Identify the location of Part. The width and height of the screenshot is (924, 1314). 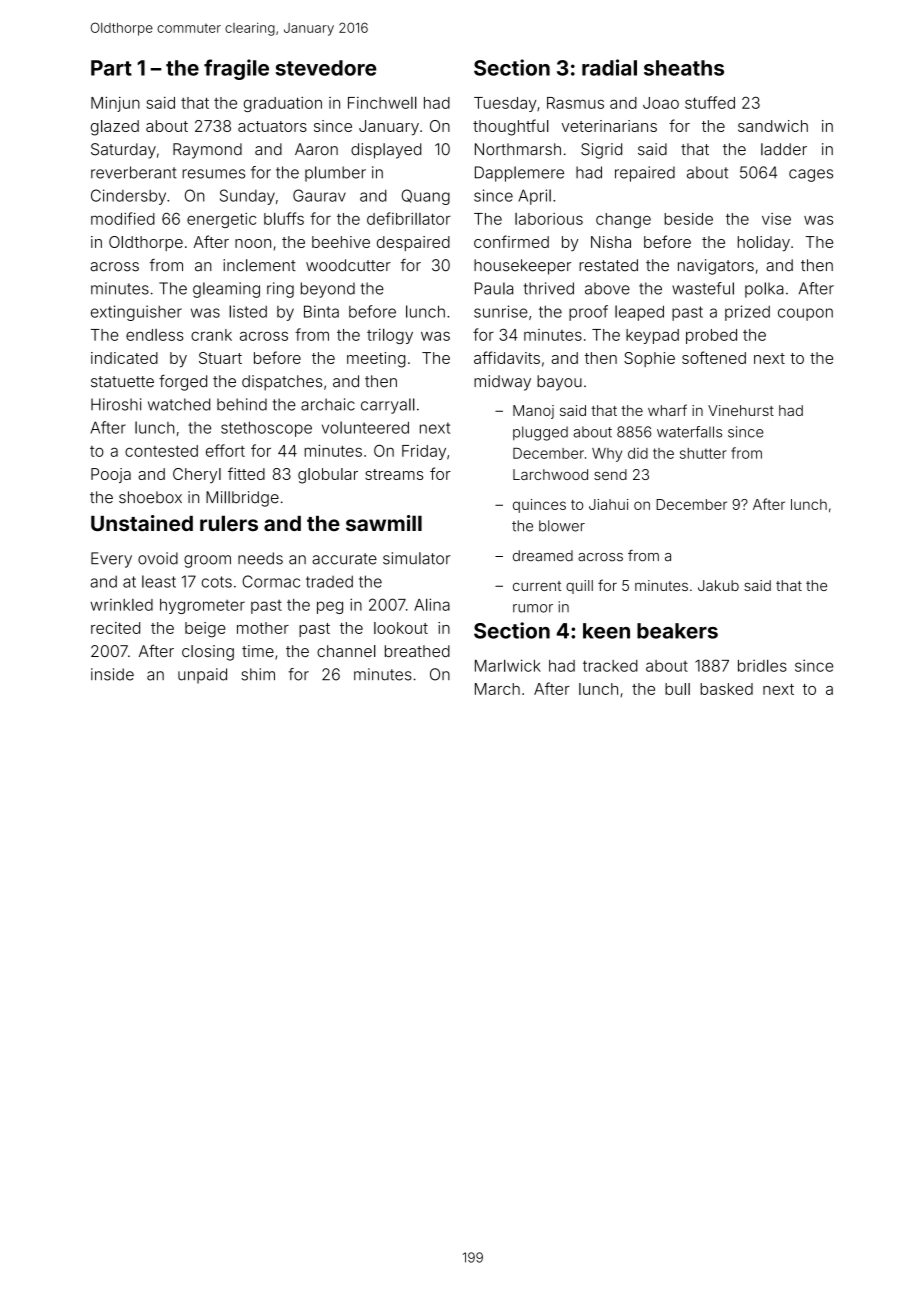
(111, 68).
